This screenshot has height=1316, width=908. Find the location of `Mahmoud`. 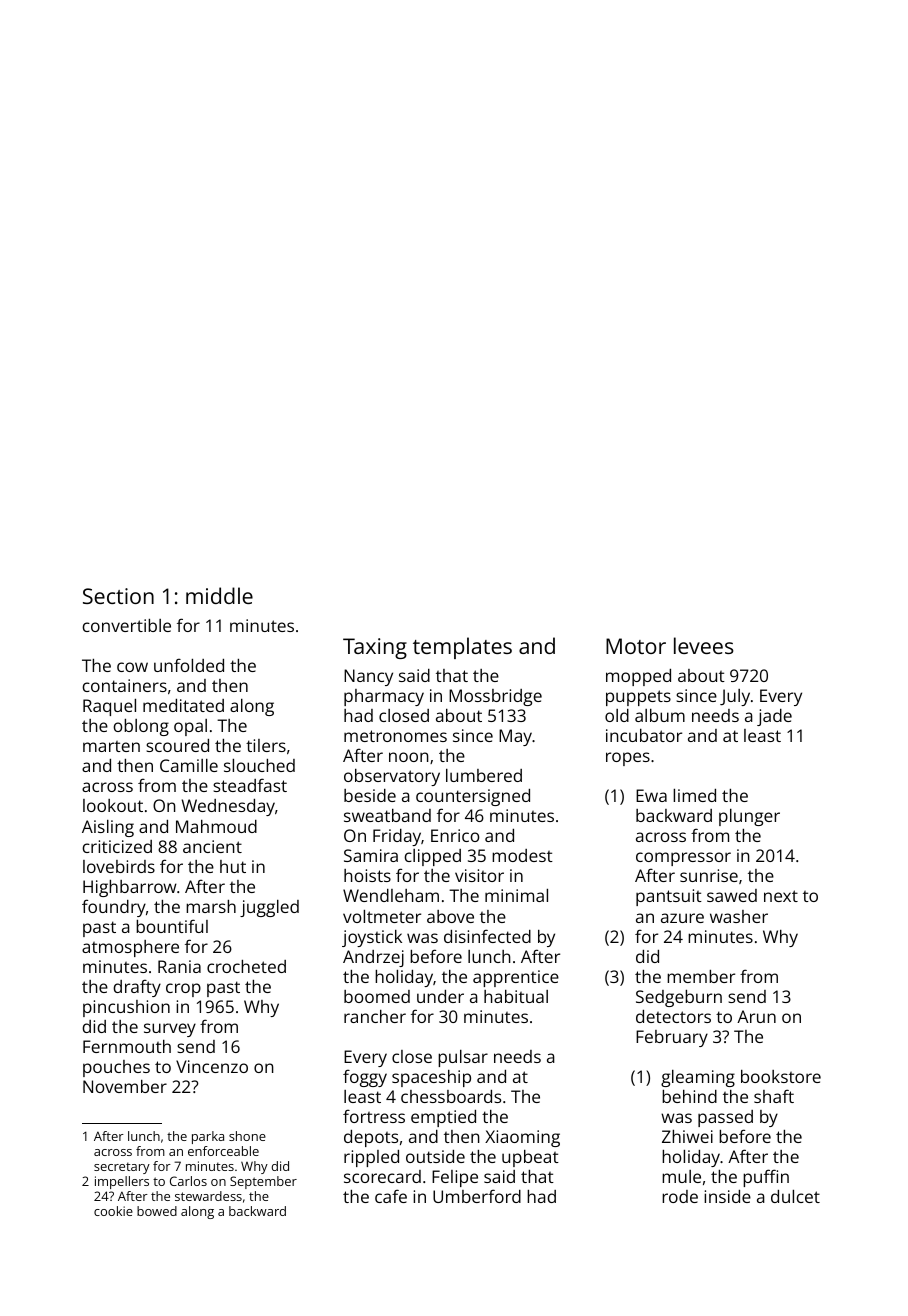

Mahmoud is located at coordinates (216, 826).
